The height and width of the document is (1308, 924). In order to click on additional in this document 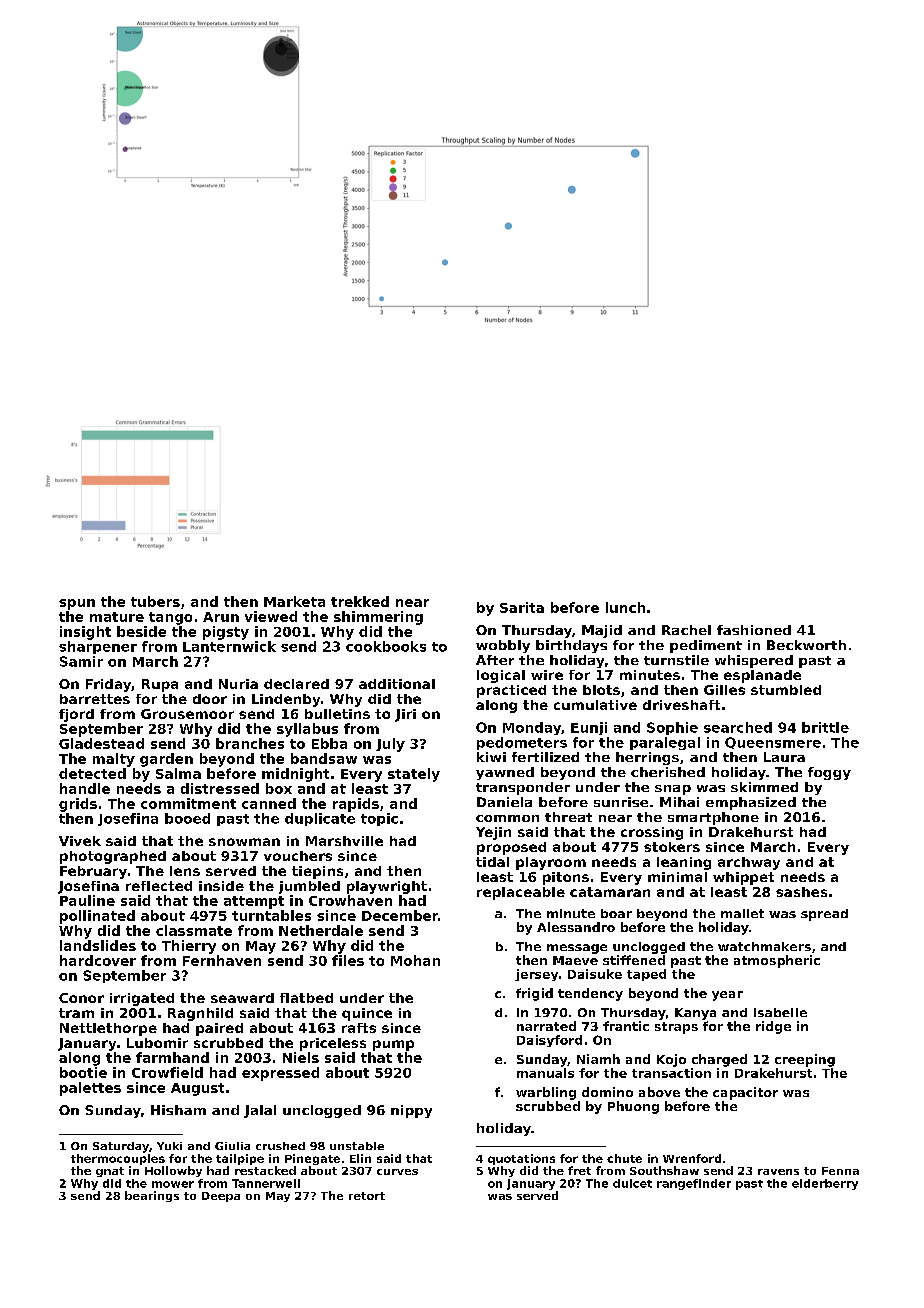, I will do `click(397, 684)`.
